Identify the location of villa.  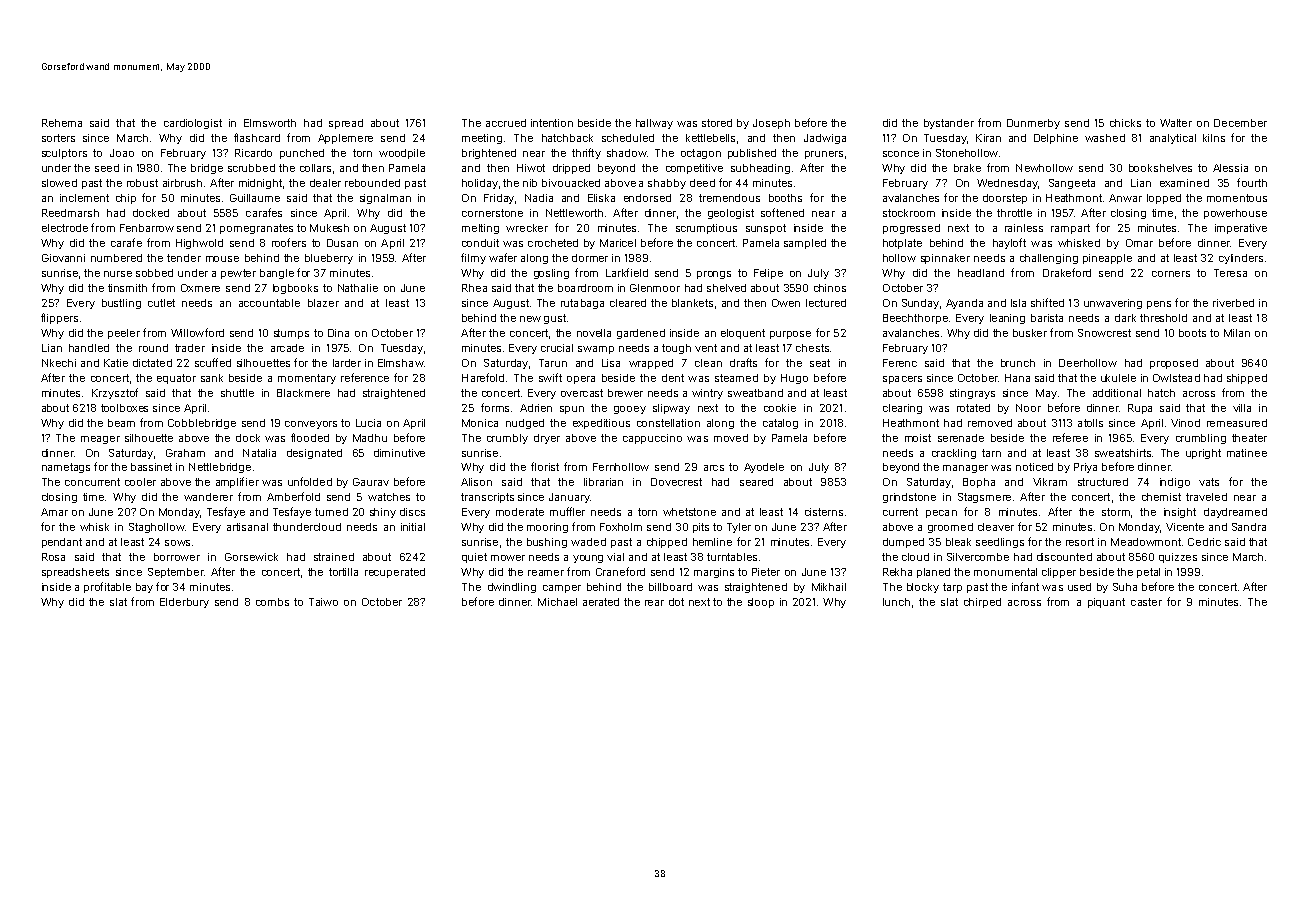
(1242, 408).
